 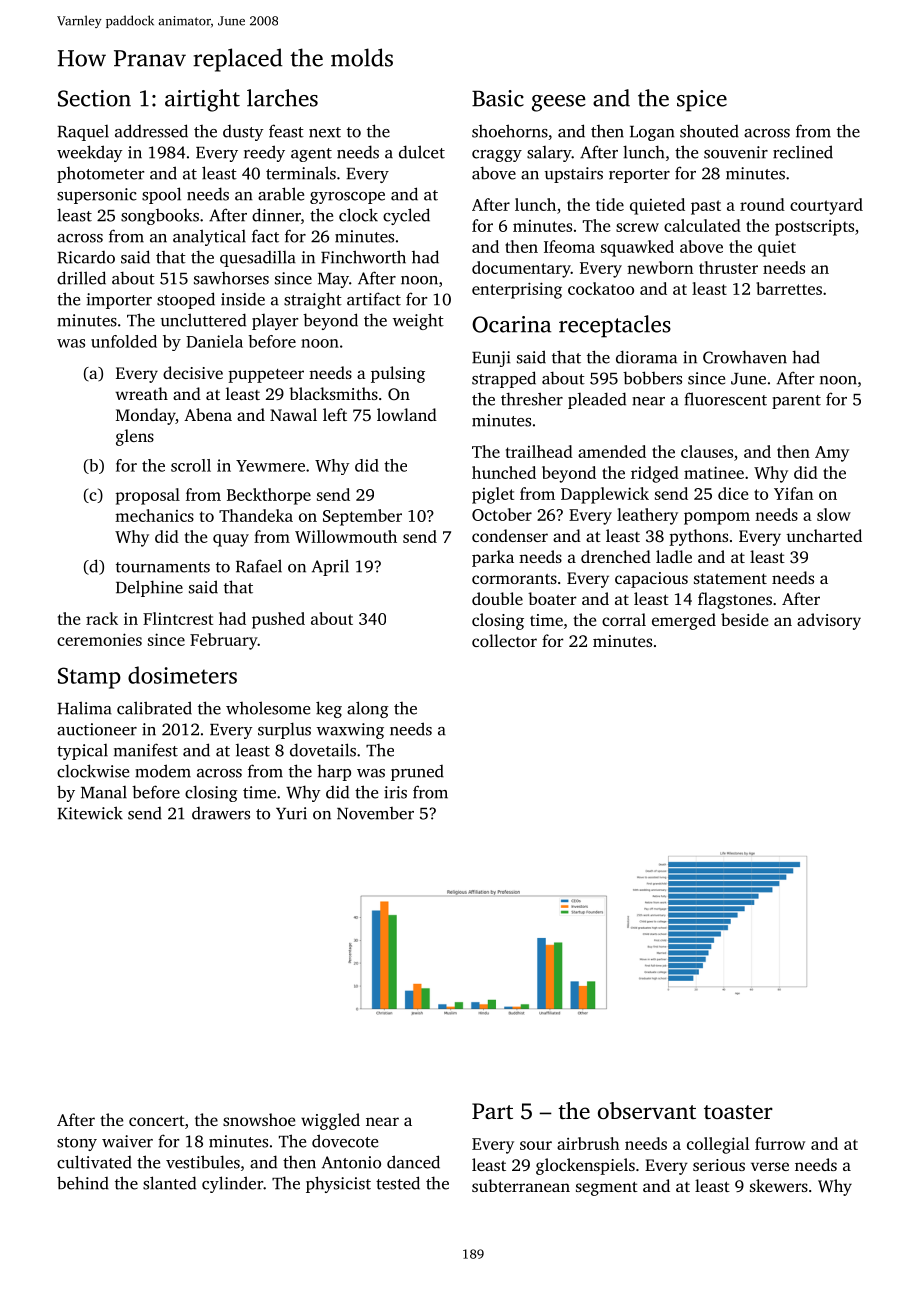 What do you see at coordinates (154, 708) in the screenshot?
I see `calibrated` at bounding box center [154, 708].
